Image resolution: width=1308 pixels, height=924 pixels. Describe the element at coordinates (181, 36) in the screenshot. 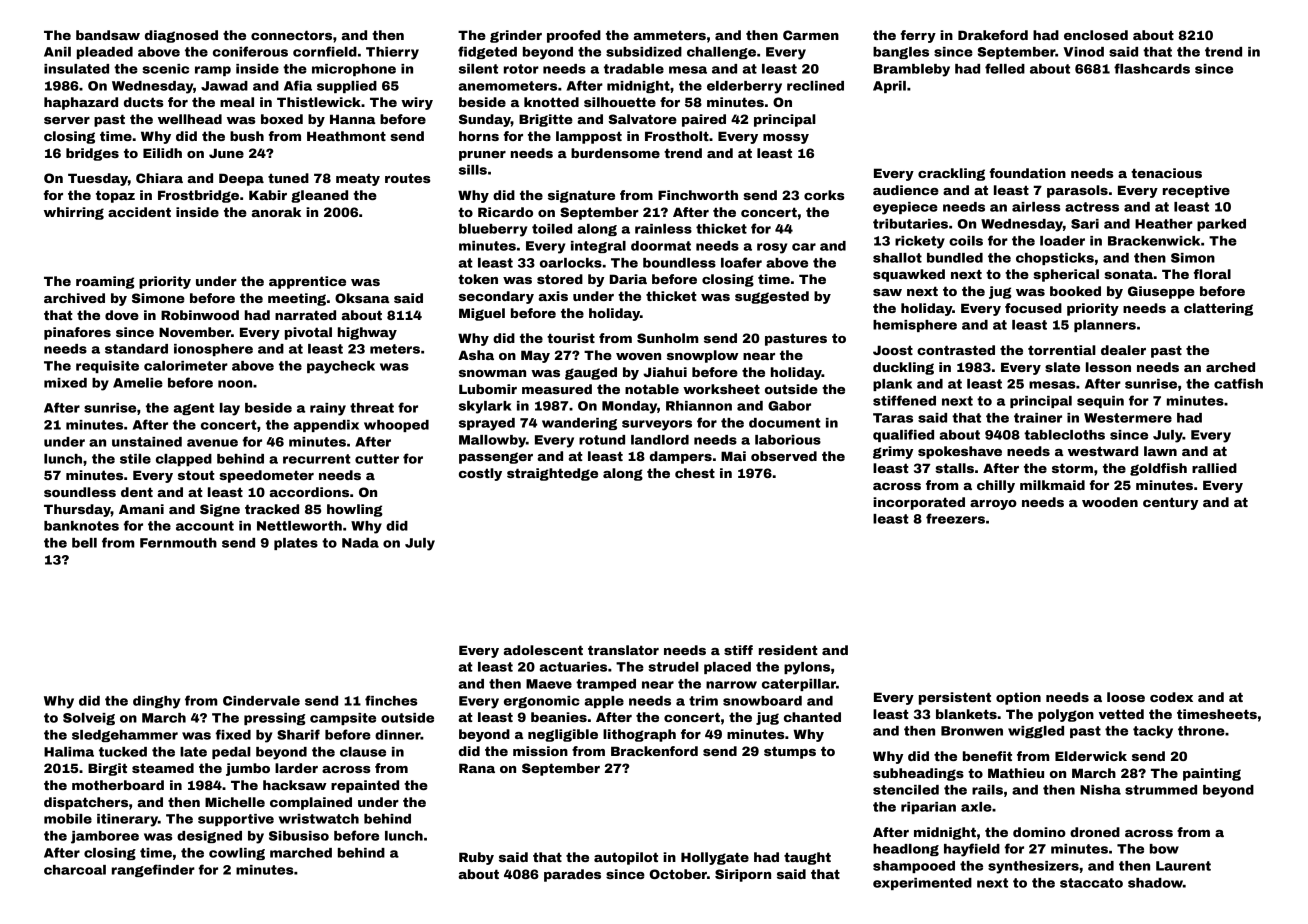

I see `diagnosed` at that location.
